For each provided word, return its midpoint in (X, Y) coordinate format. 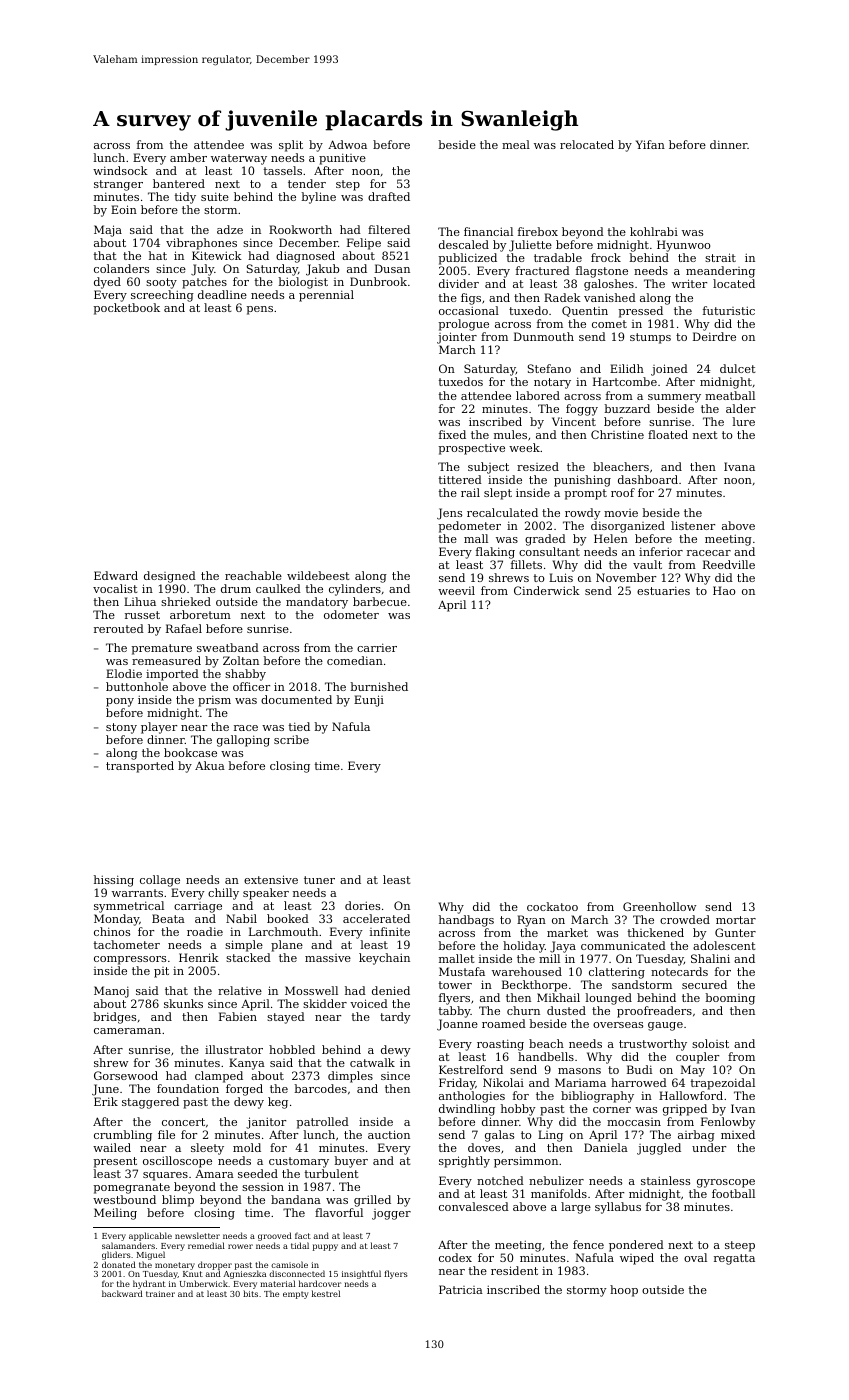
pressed (641, 312)
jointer (457, 338)
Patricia (461, 1289)
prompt (586, 494)
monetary (175, 1266)
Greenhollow (659, 906)
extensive (271, 879)
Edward (116, 575)
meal (516, 144)
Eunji (369, 701)
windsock (120, 170)
